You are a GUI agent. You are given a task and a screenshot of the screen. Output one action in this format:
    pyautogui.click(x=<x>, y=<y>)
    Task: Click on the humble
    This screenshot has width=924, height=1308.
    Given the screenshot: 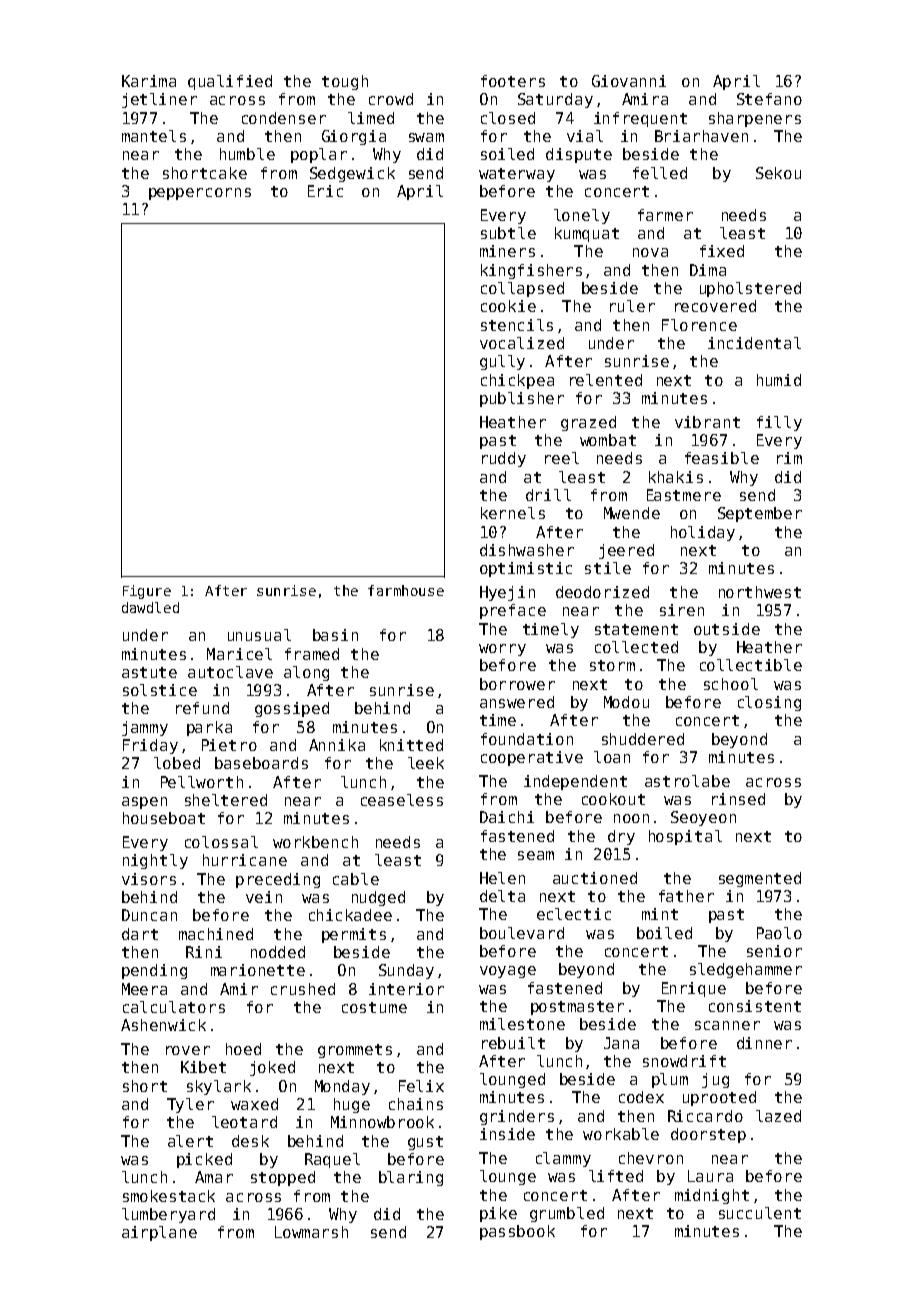 What is the action you would take?
    pyautogui.click(x=247, y=154)
